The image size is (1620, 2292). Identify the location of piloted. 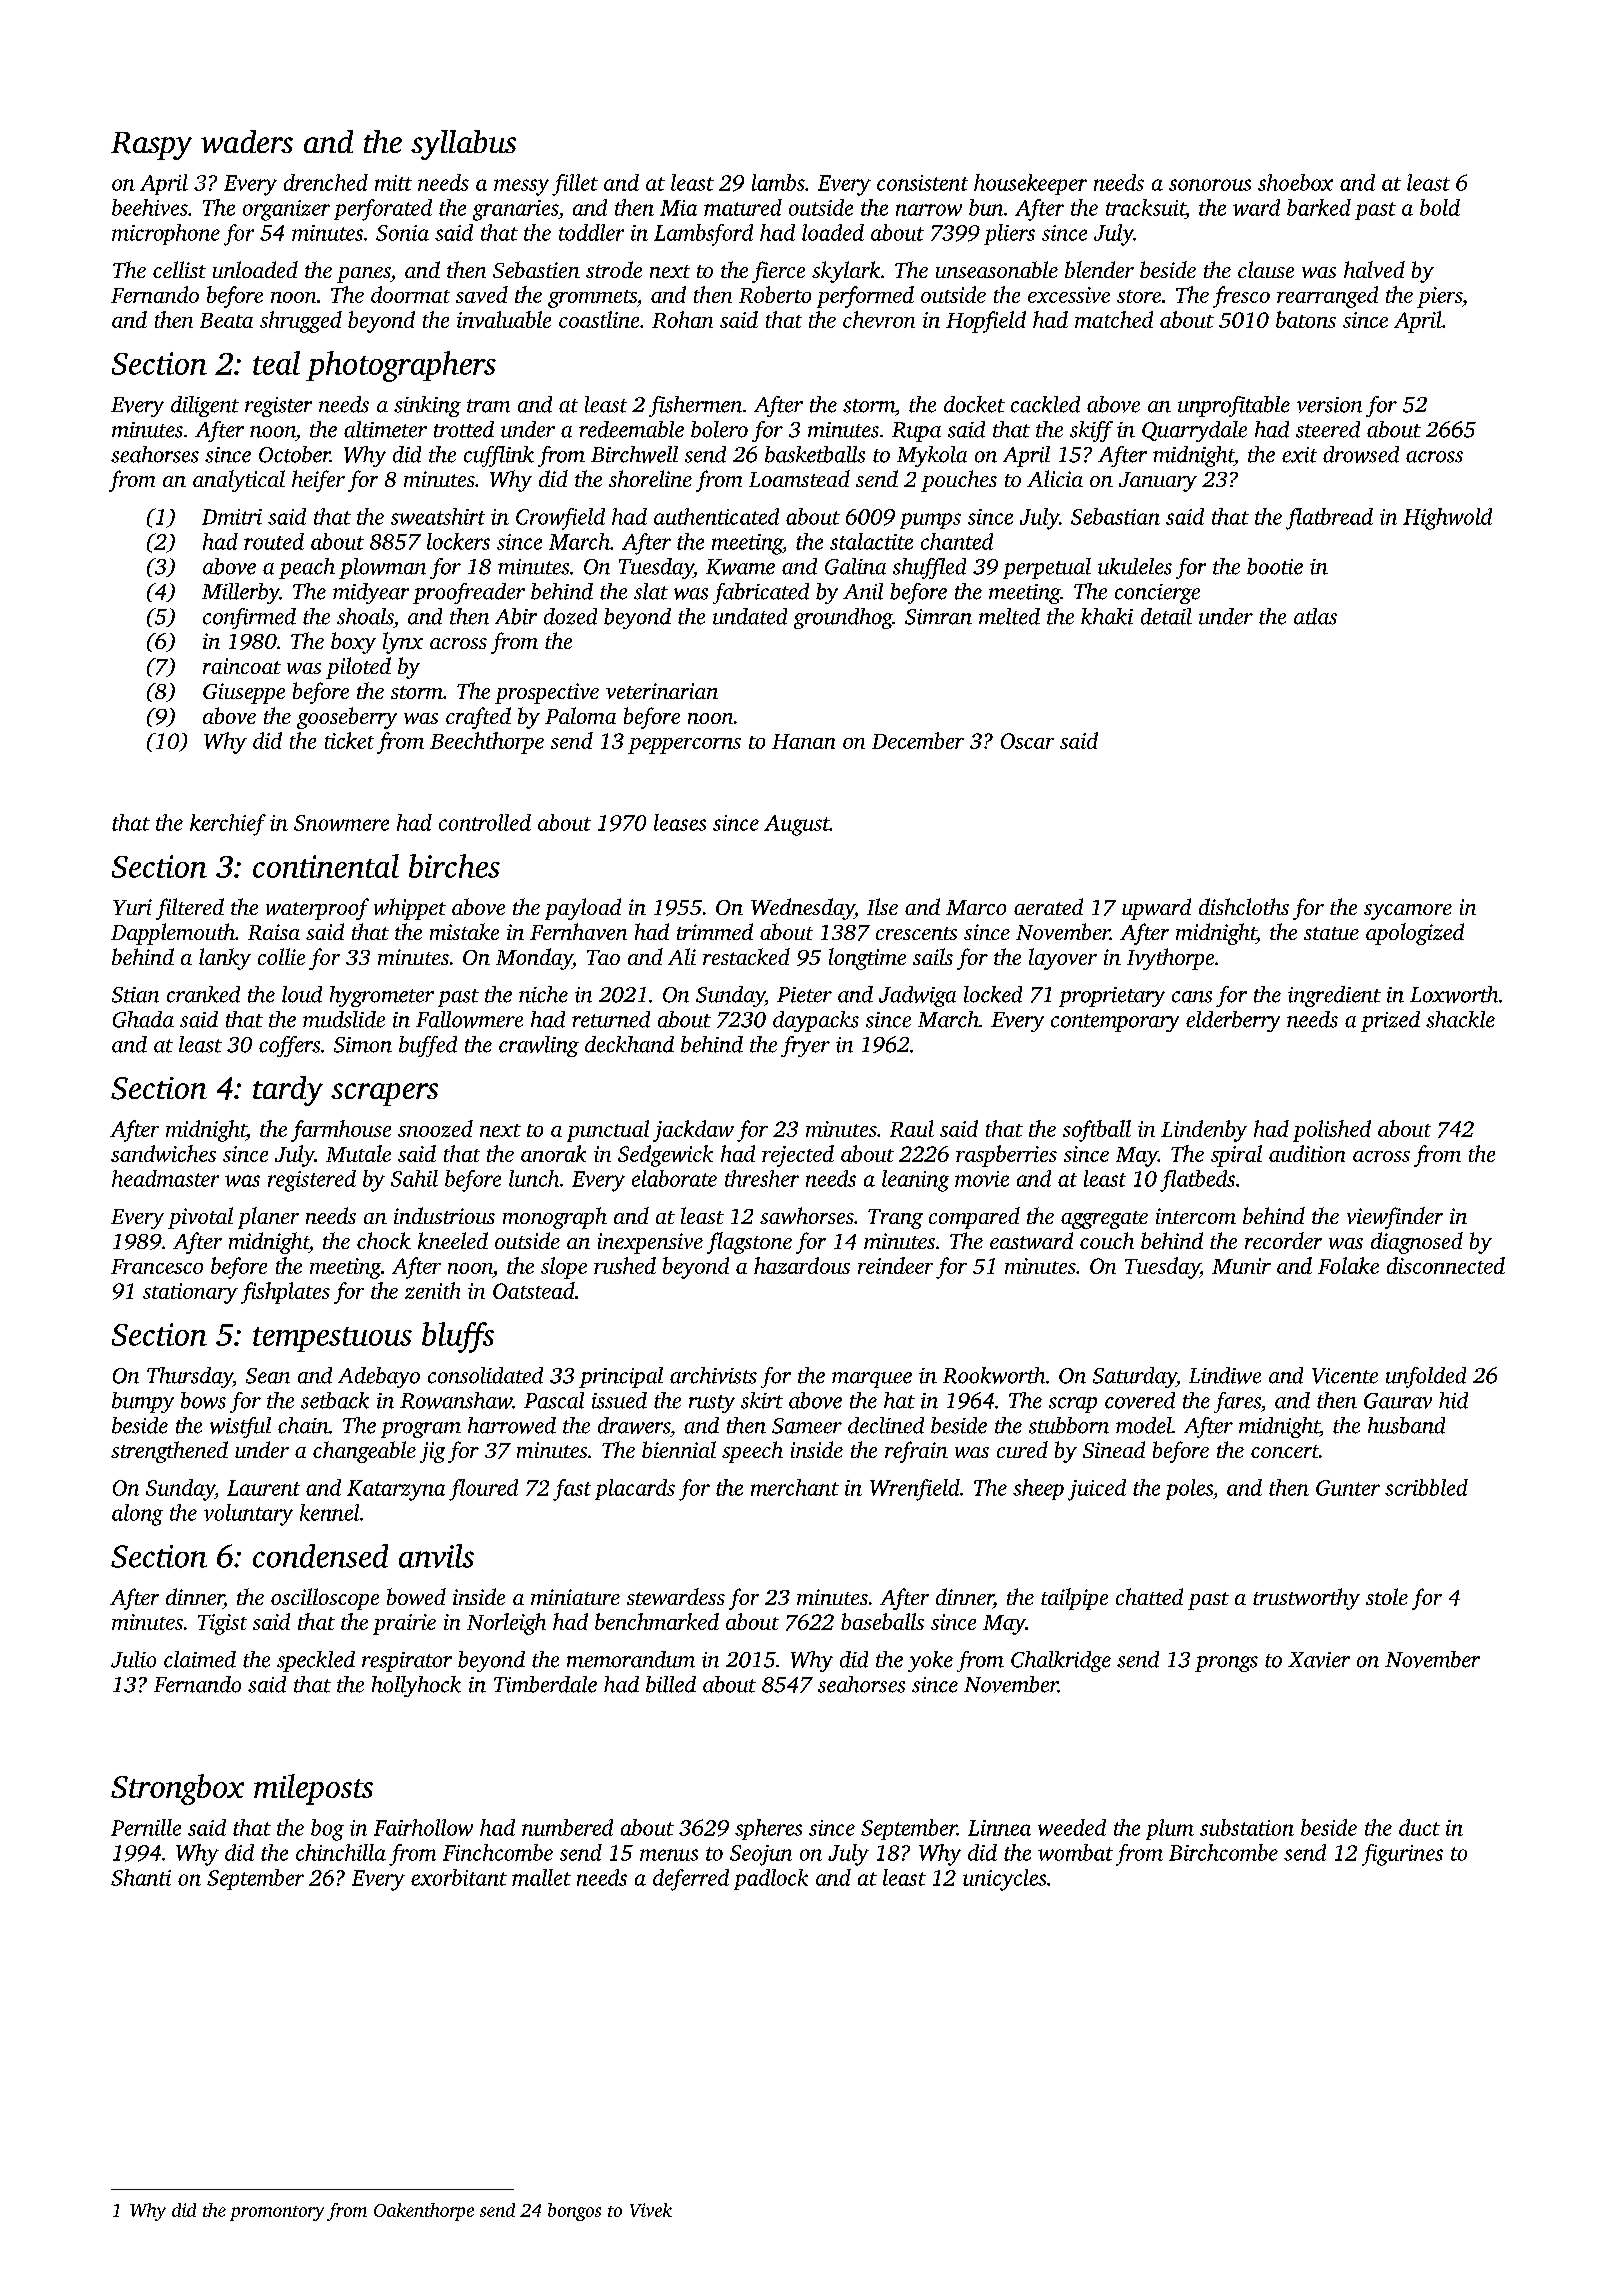
(358, 668).
